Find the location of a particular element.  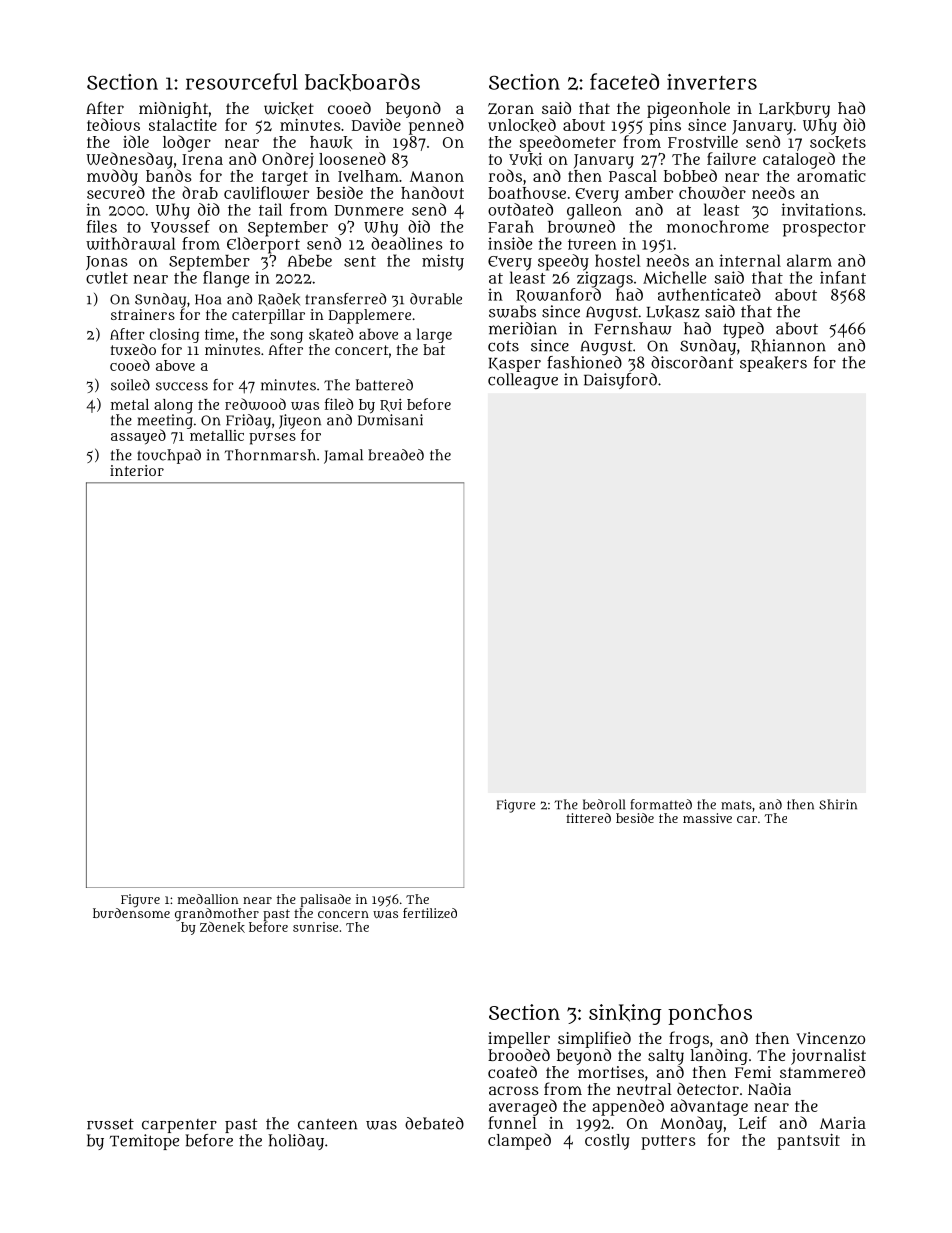

resourceful is located at coordinates (242, 81).
